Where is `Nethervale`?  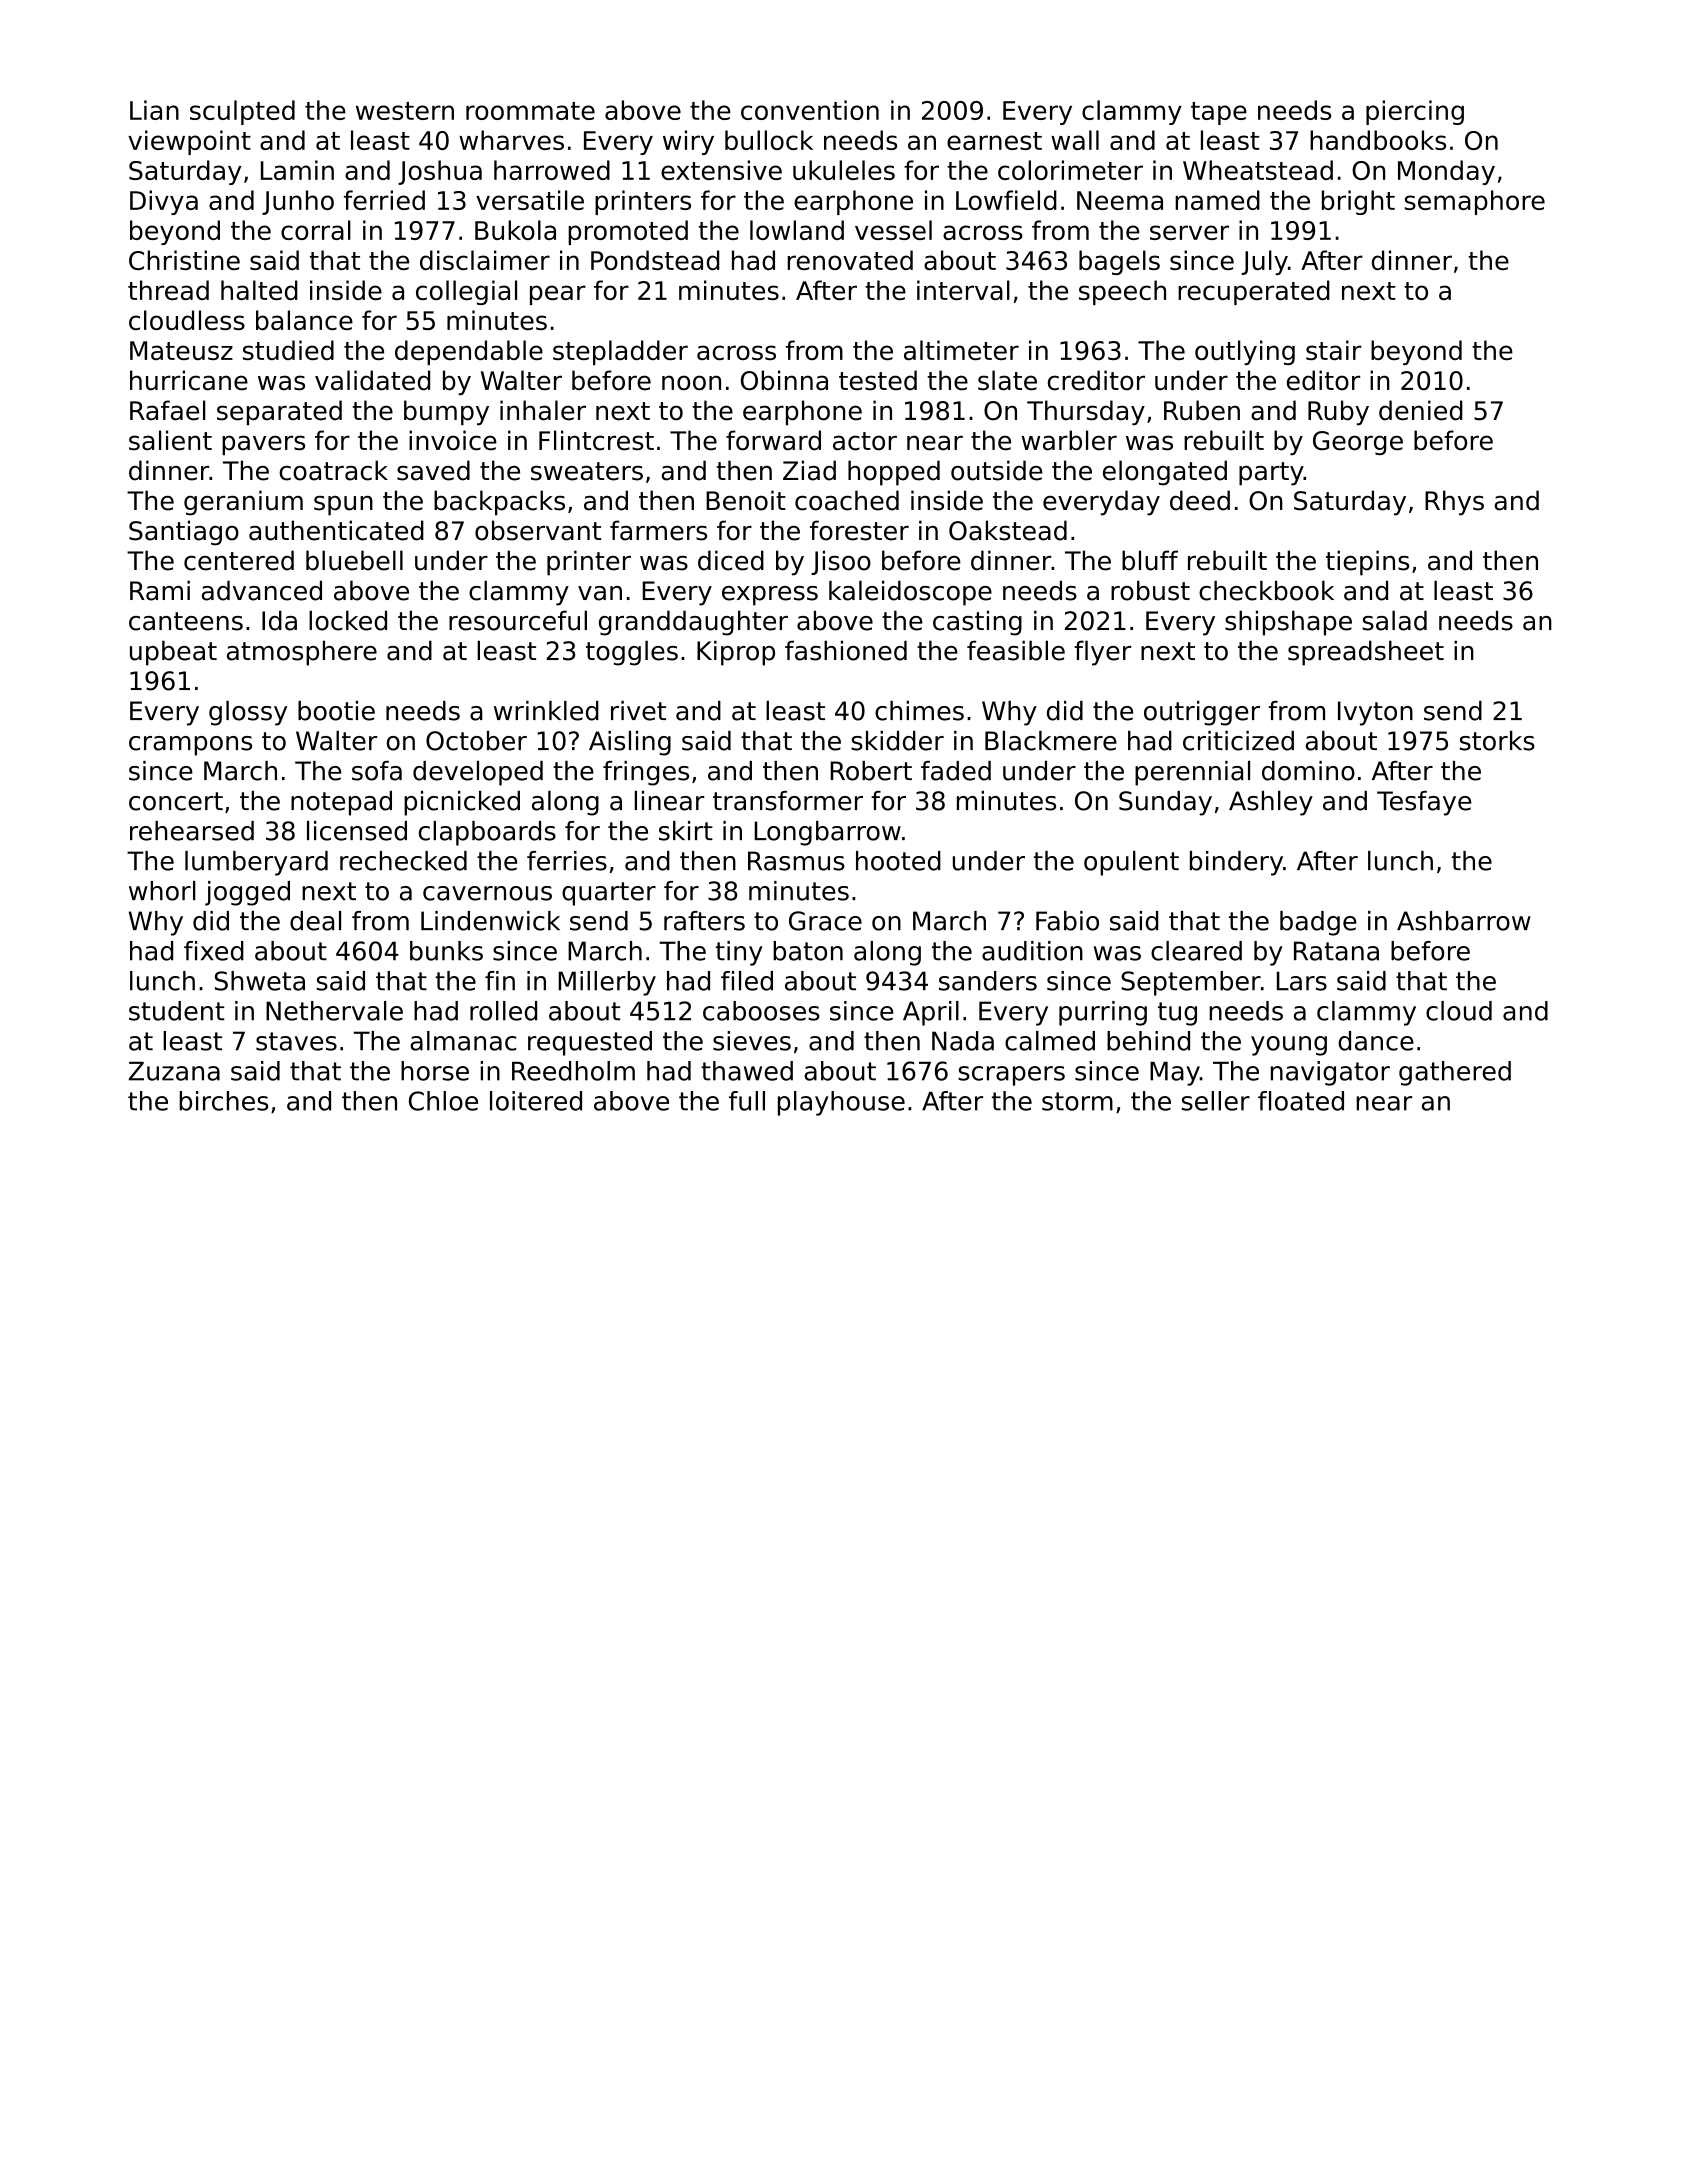 Nethervale is located at coordinates (334, 1011).
